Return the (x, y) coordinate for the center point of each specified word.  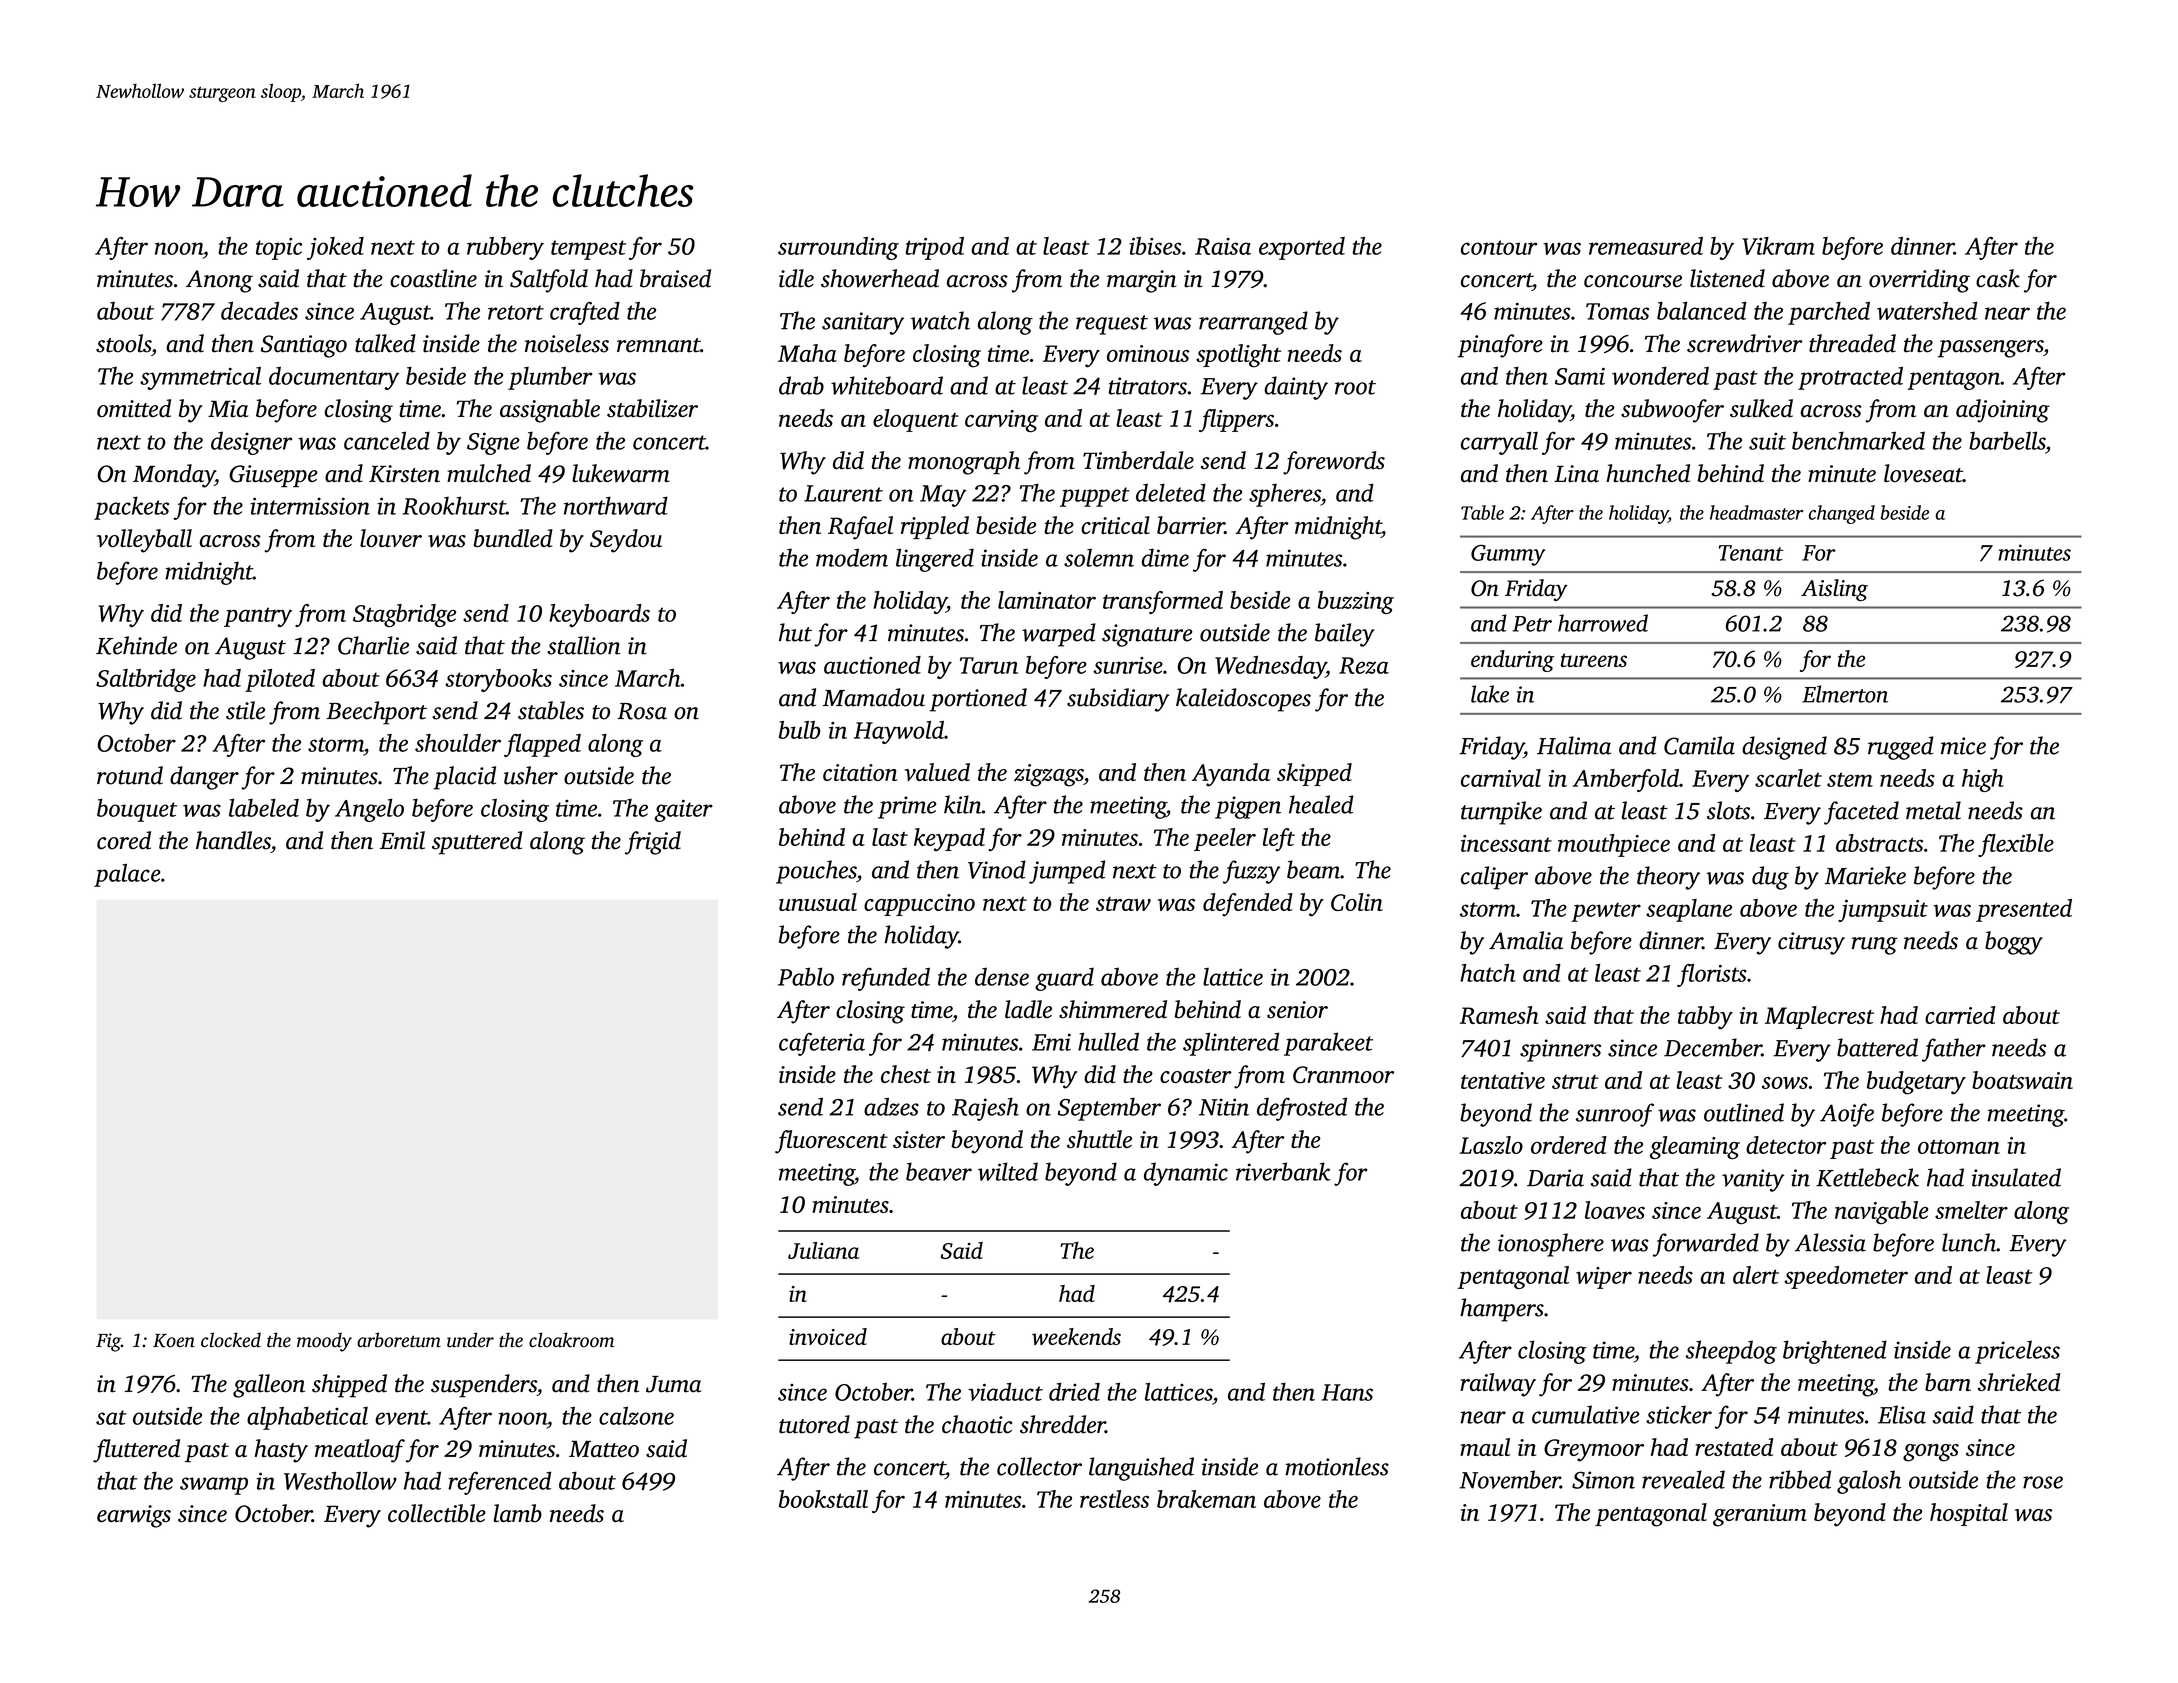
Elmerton (1845, 694)
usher (531, 775)
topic (279, 249)
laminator (1047, 600)
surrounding (838, 248)
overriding (1919, 281)
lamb (517, 1513)
